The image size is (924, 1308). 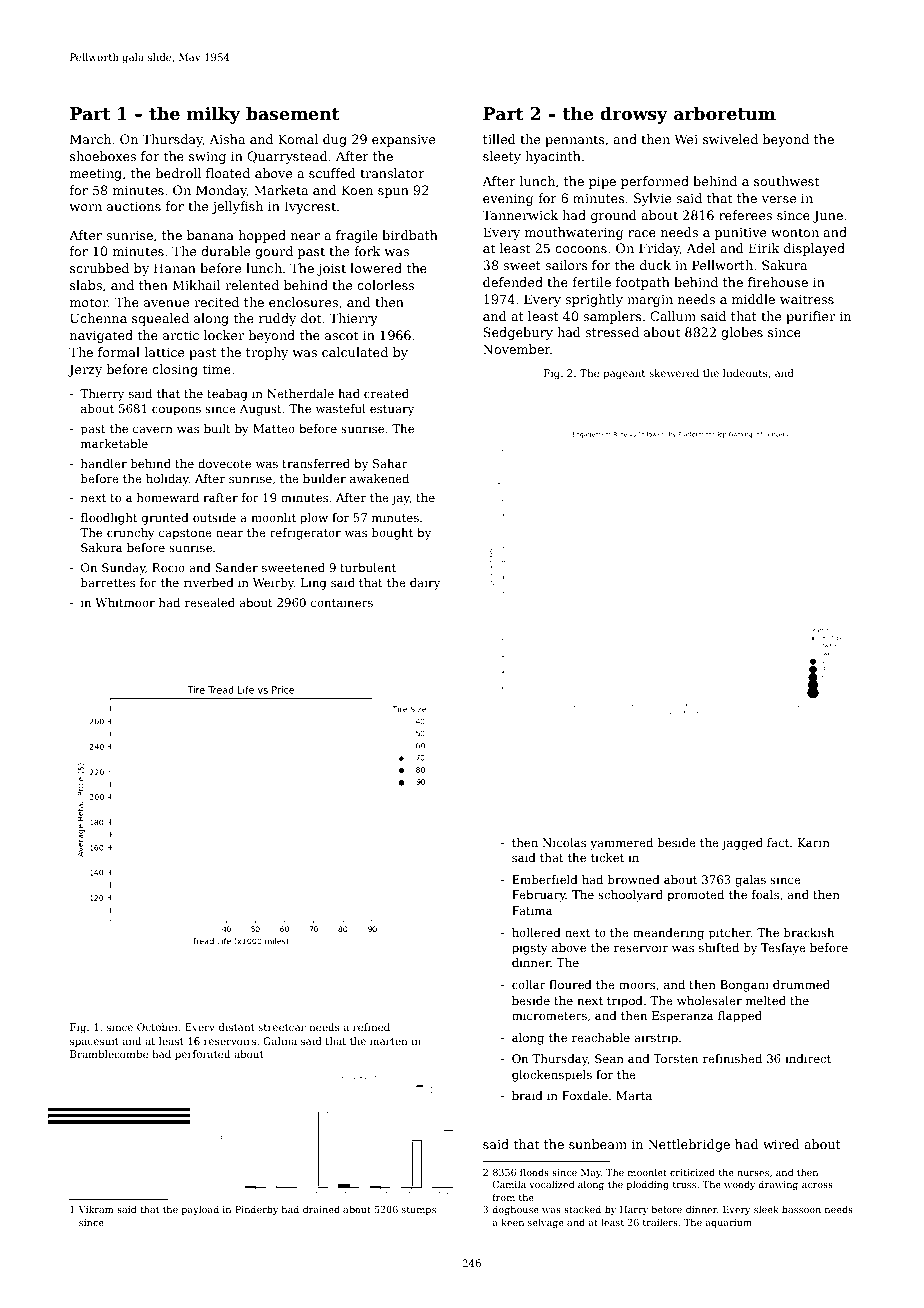 I want to click on hideouts, so click(x=745, y=373).
